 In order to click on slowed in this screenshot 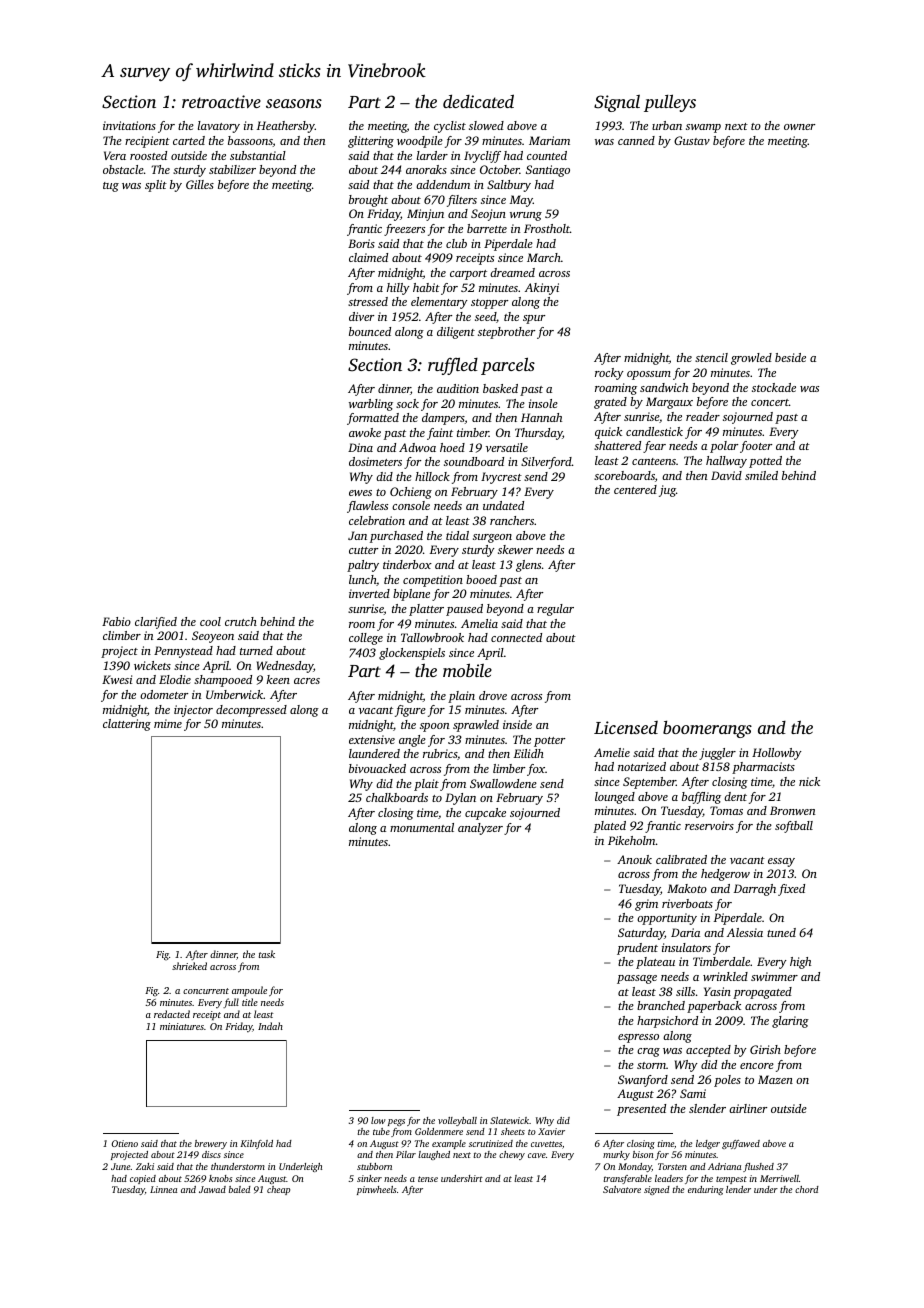, I will do `click(486, 125)`.
